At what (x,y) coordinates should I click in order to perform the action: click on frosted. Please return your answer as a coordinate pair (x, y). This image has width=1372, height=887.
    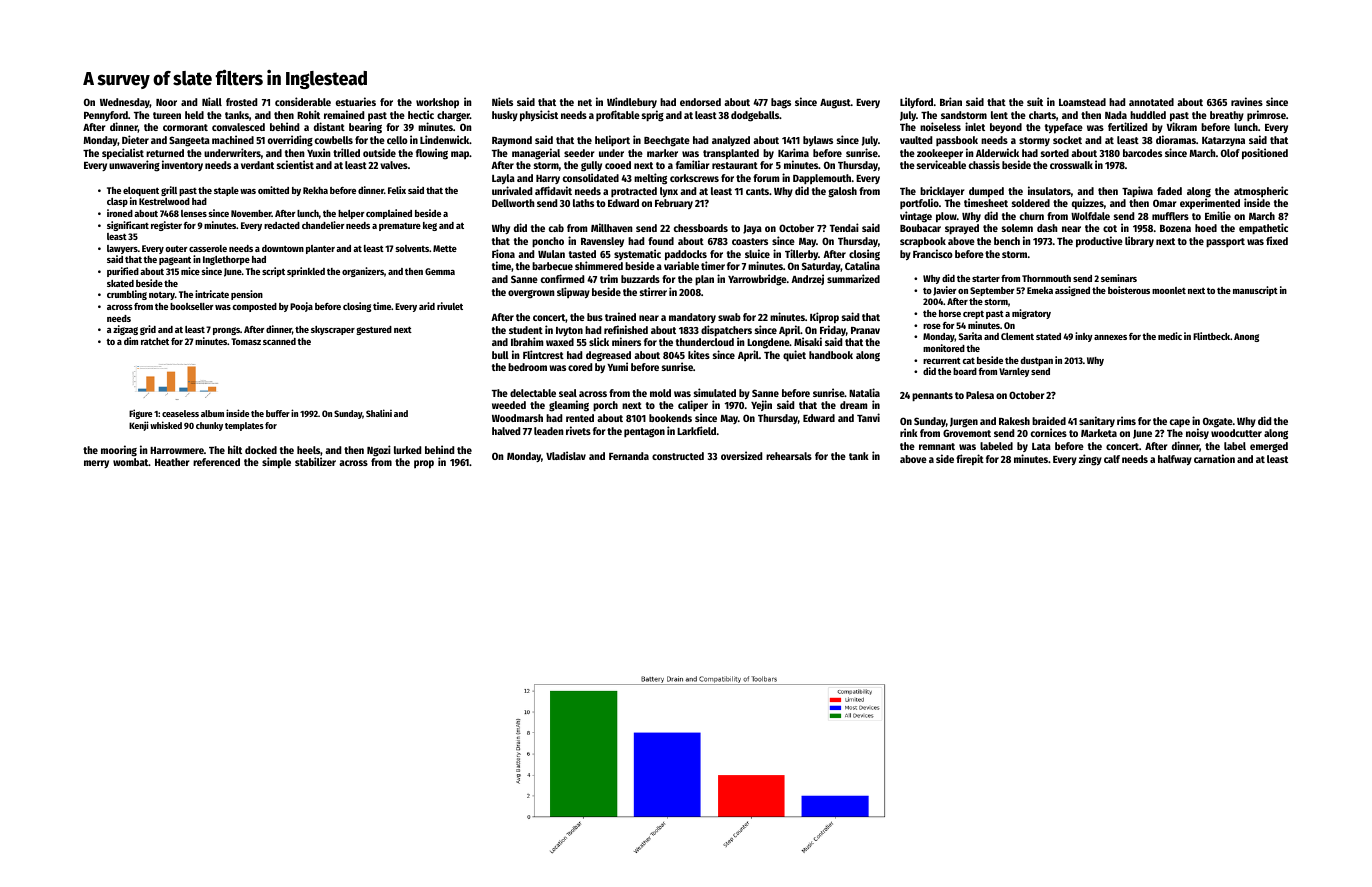
    Looking at the image, I should click on (241, 102).
